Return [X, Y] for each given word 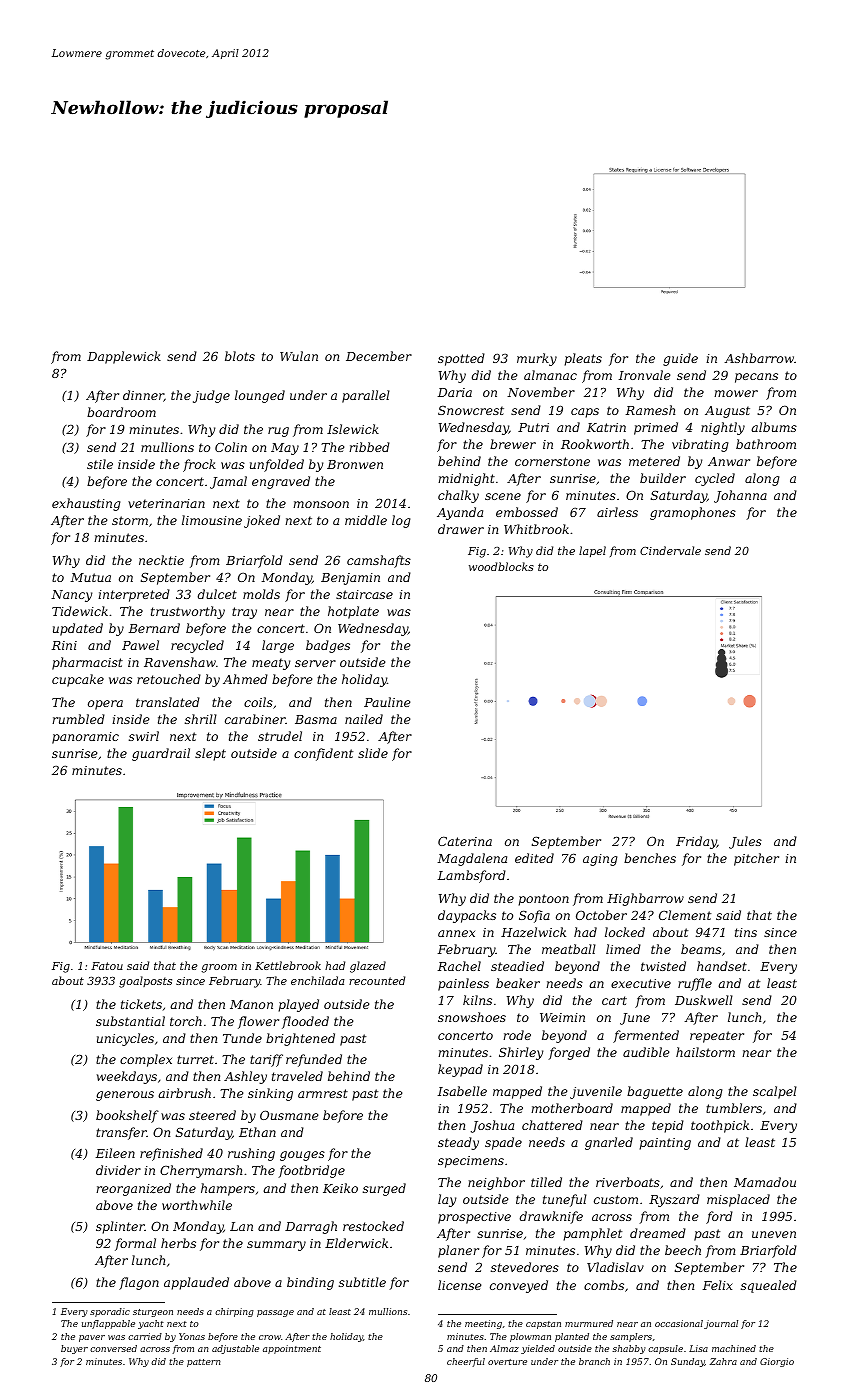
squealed [769, 1286]
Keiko [340, 1188]
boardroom [121, 412]
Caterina [465, 841]
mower [736, 393]
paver [92, 1338]
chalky [458, 496]
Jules [745, 842]
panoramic [85, 738]
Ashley [245, 1077]
